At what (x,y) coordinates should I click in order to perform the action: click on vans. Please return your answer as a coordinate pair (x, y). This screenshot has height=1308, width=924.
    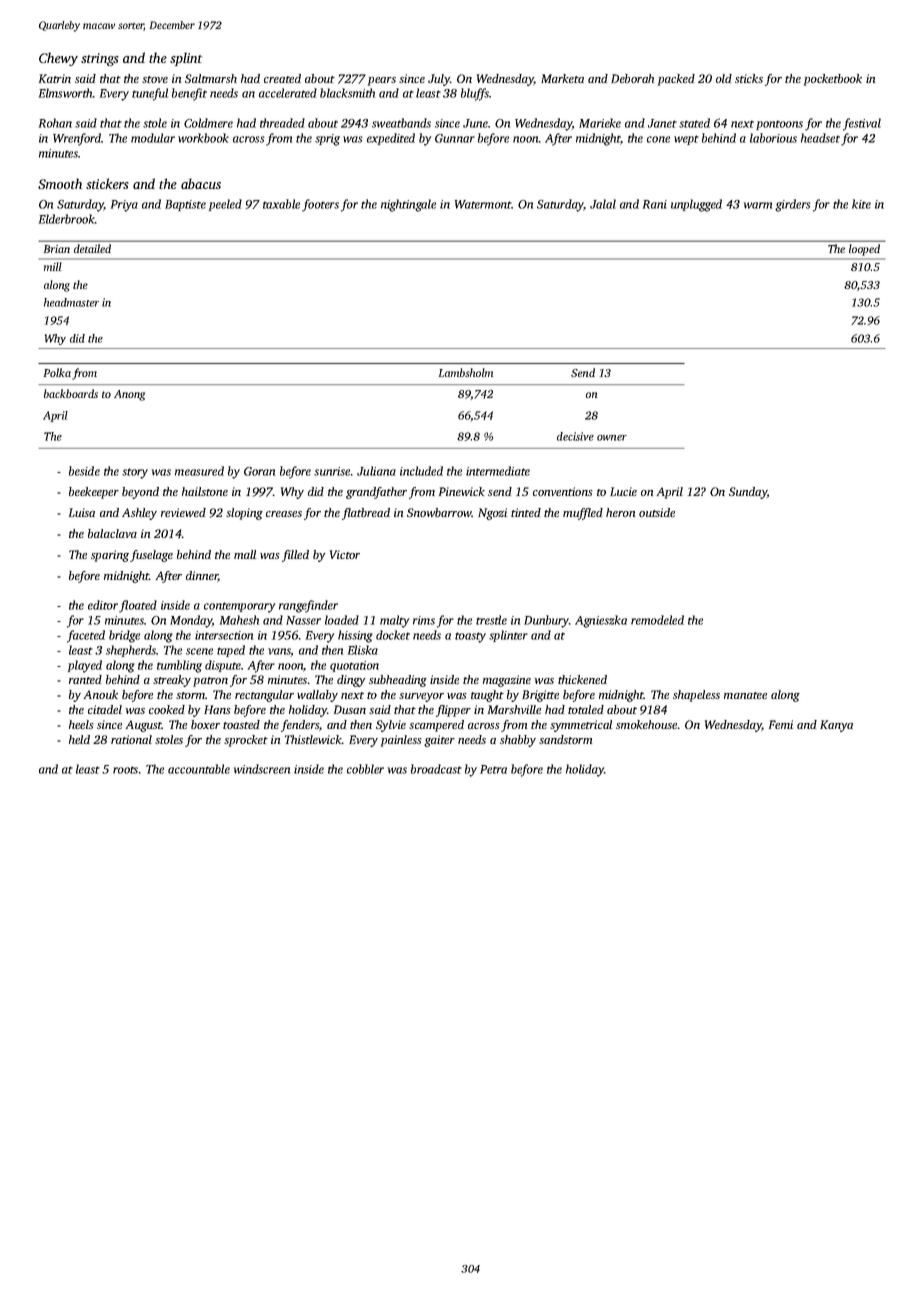
    Looking at the image, I should click on (279, 652).
